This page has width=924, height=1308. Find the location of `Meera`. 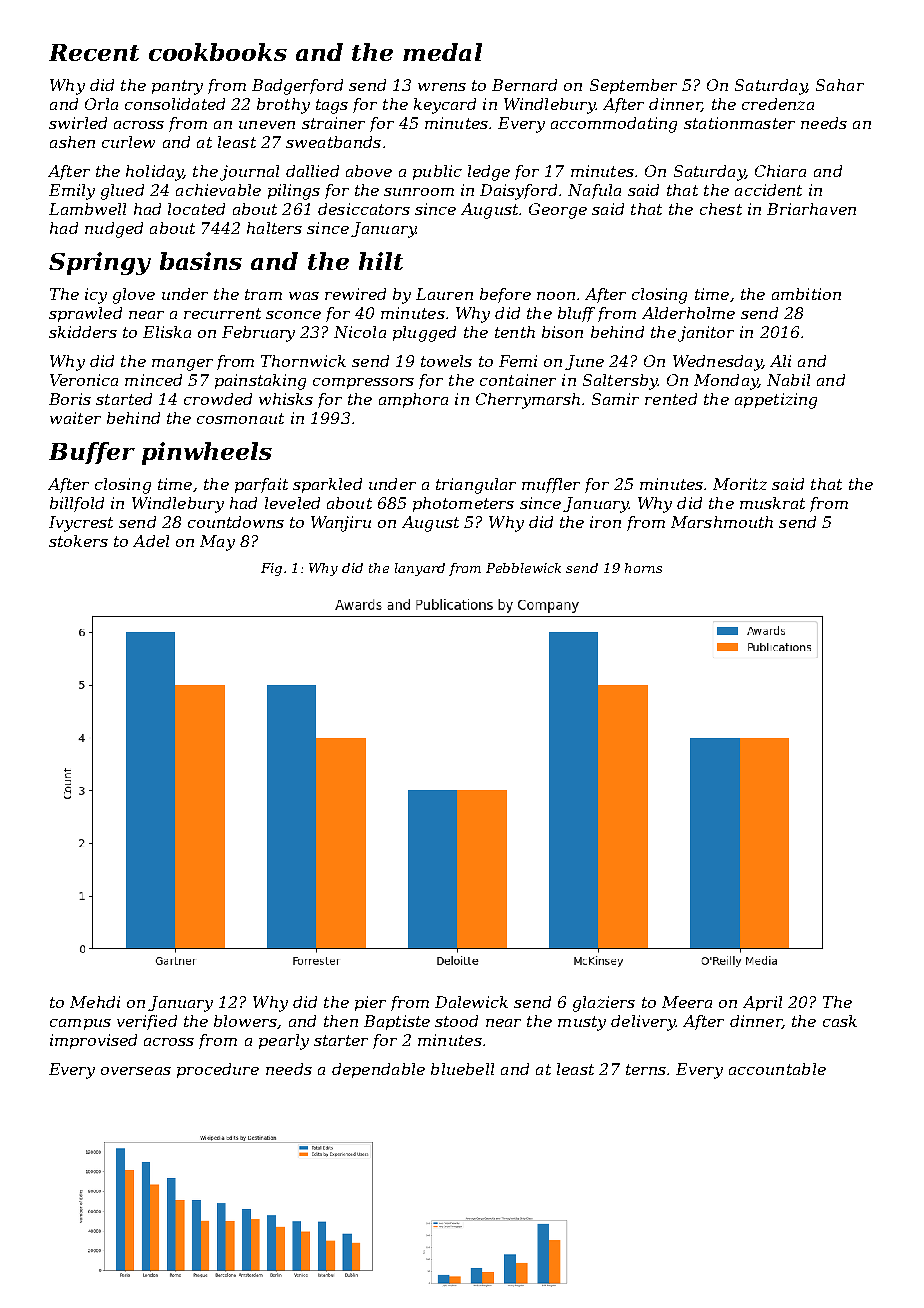

Meera is located at coordinates (687, 1002).
